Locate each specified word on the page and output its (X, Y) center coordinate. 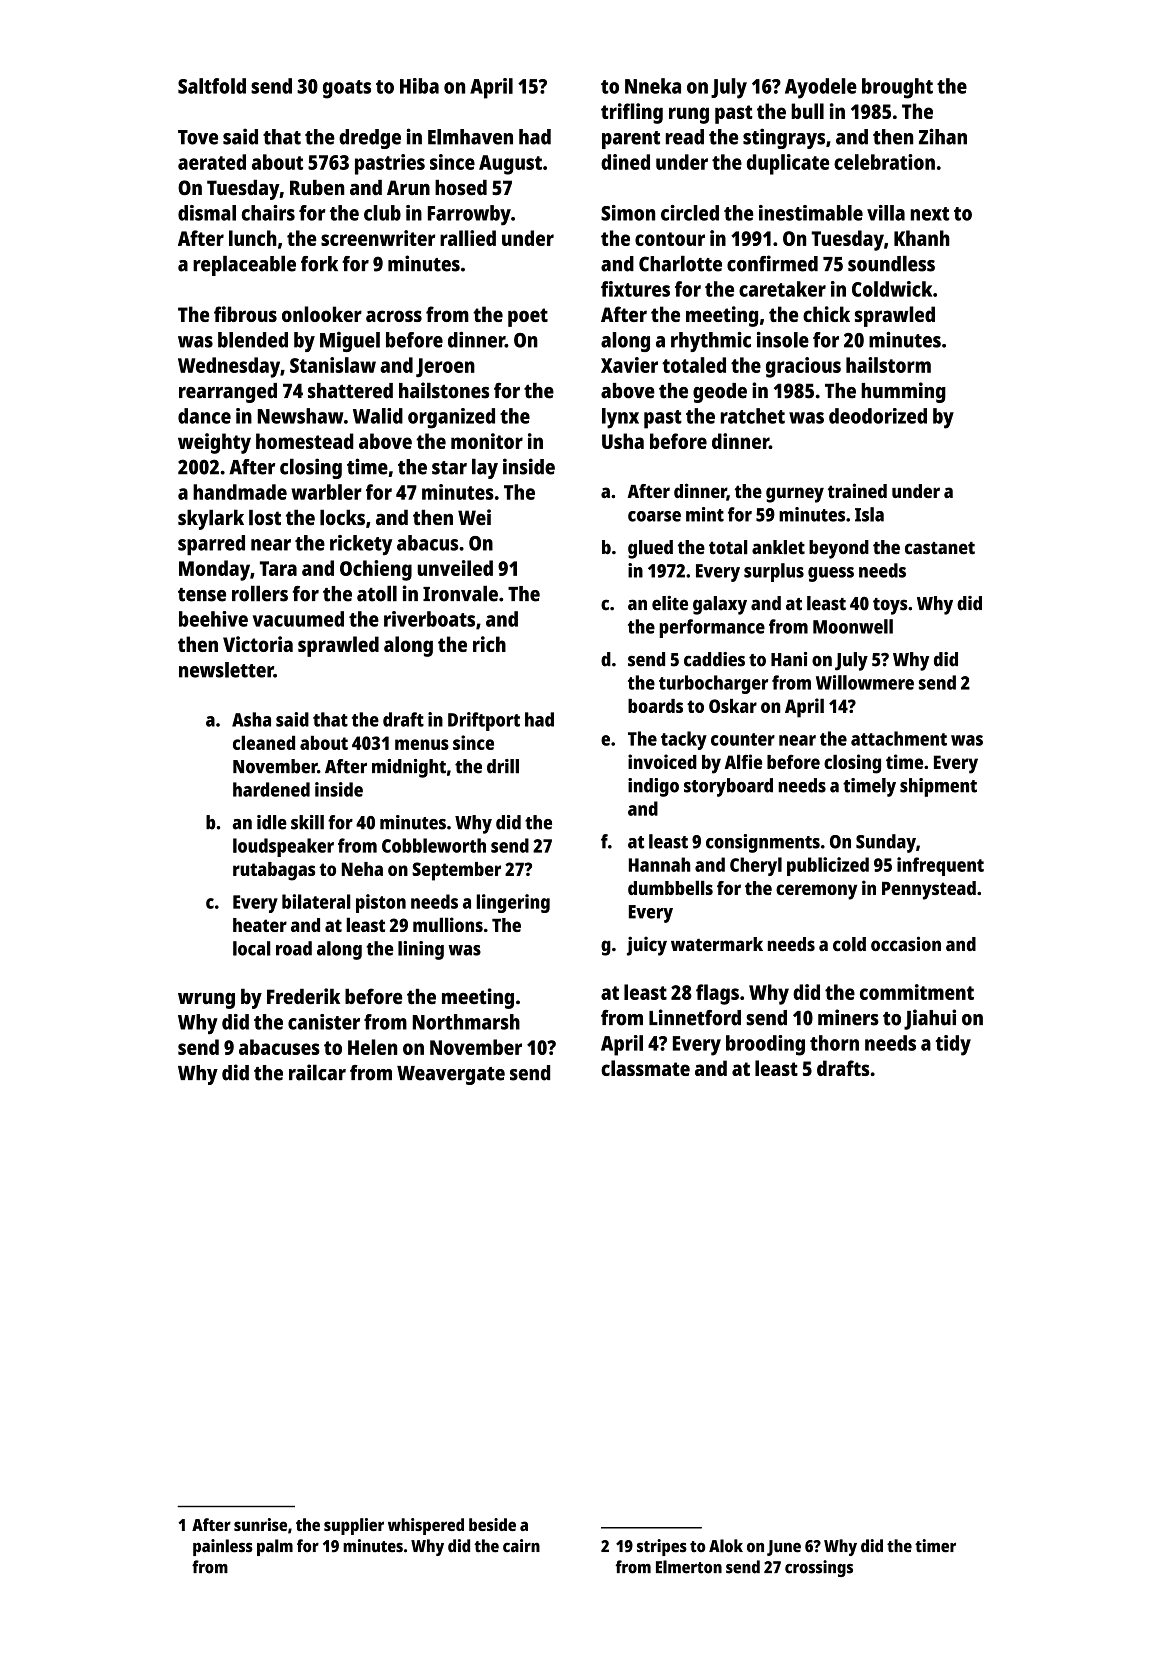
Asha (251, 719)
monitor (487, 441)
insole (783, 339)
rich (489, 644)
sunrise (260, 1524)
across (394, 316)
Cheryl (756, 866)
